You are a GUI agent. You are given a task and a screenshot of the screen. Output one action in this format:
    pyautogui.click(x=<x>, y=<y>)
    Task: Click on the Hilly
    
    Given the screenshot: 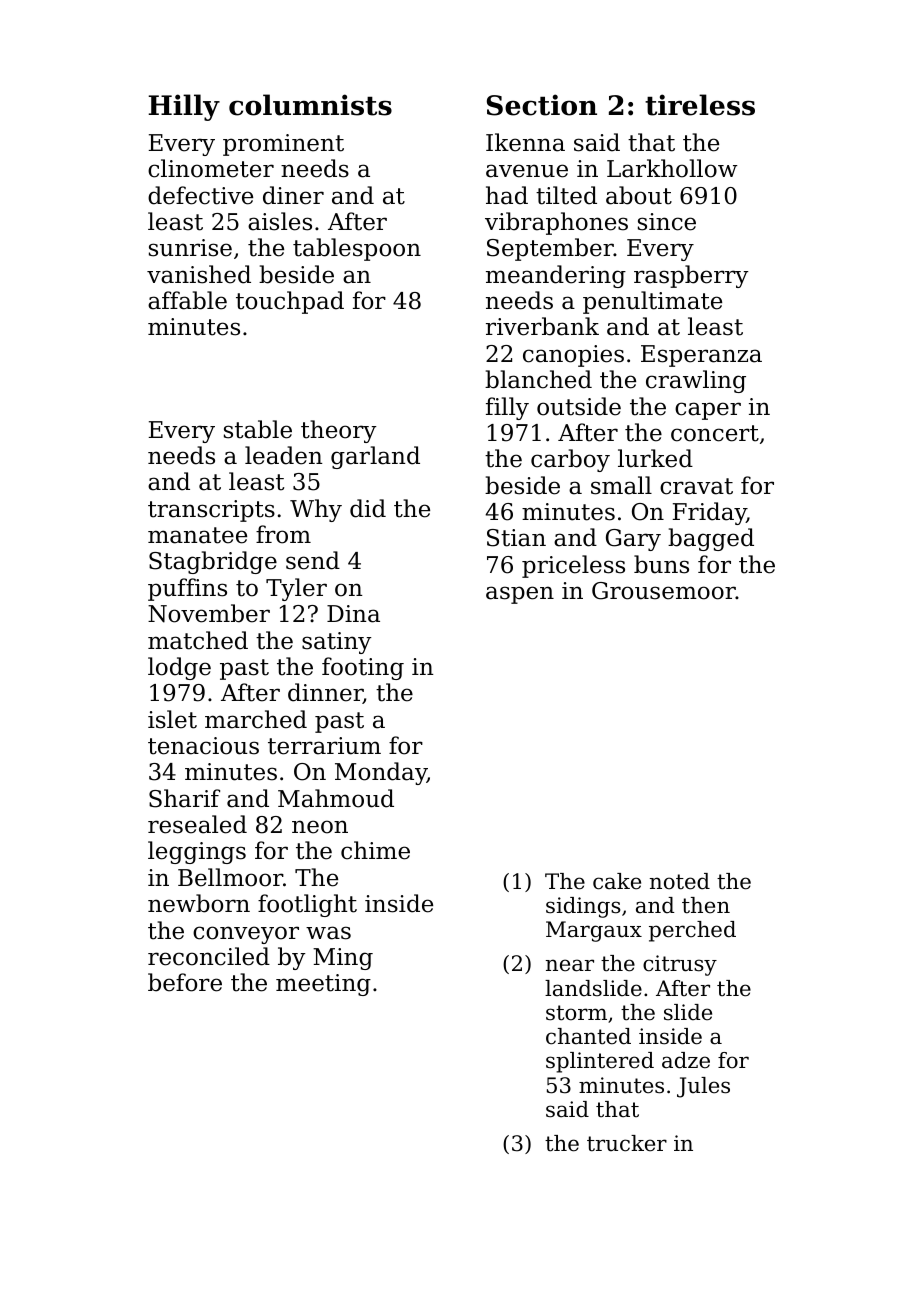 What is the action you would take?
    pyautogui.click(x=184, y=107)
